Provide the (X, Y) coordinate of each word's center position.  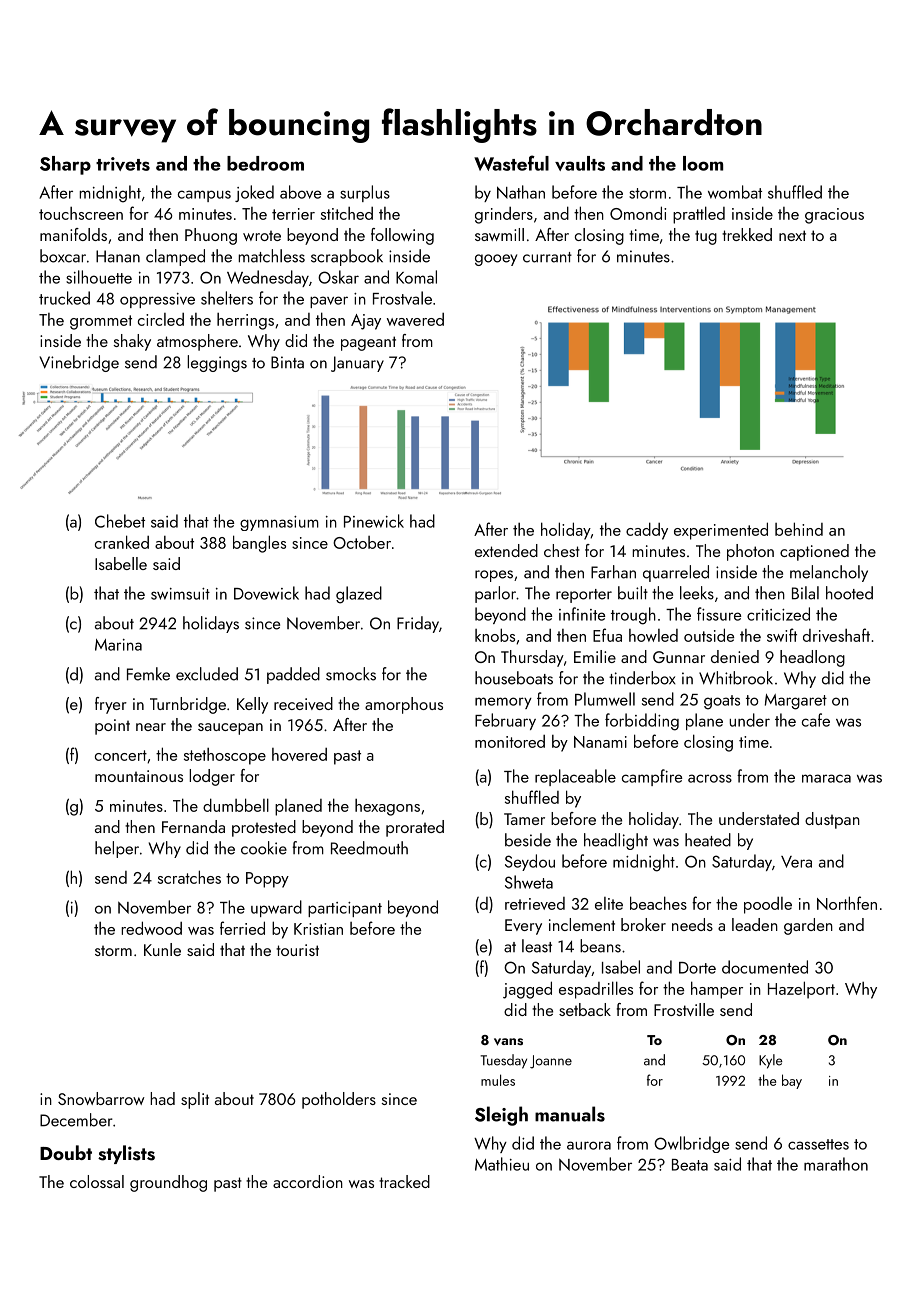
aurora (589, 1145)
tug (706, 237)
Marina (118, 645)
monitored (510, 741)
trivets (123, 164)
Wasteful (511, 163)
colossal (97, 1181)
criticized (778, 614)
